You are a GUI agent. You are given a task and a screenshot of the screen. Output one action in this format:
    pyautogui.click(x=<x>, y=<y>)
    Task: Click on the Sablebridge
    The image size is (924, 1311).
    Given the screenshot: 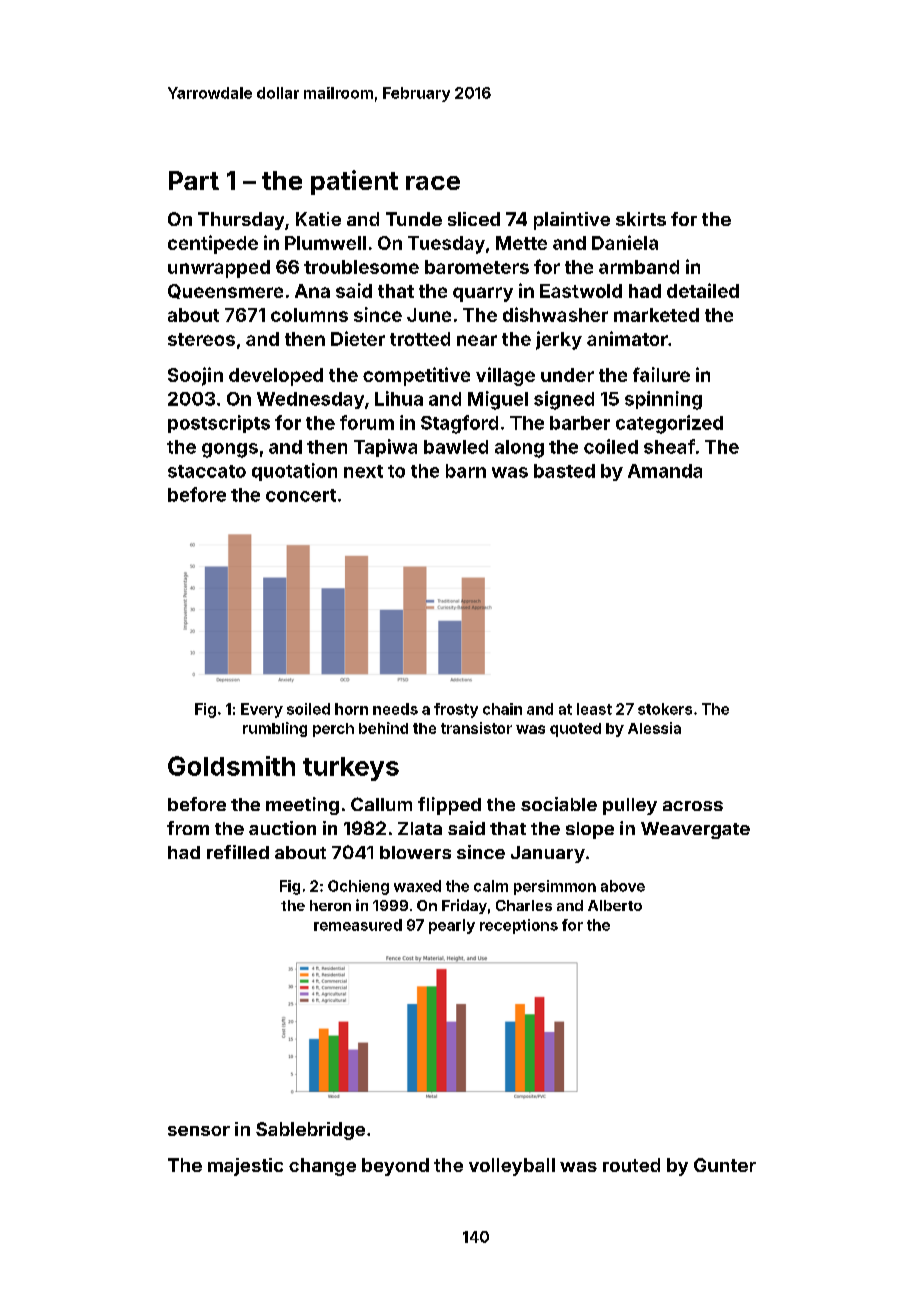 What is the action you would take?
    pyautogui.click(x=310, y=1131)
